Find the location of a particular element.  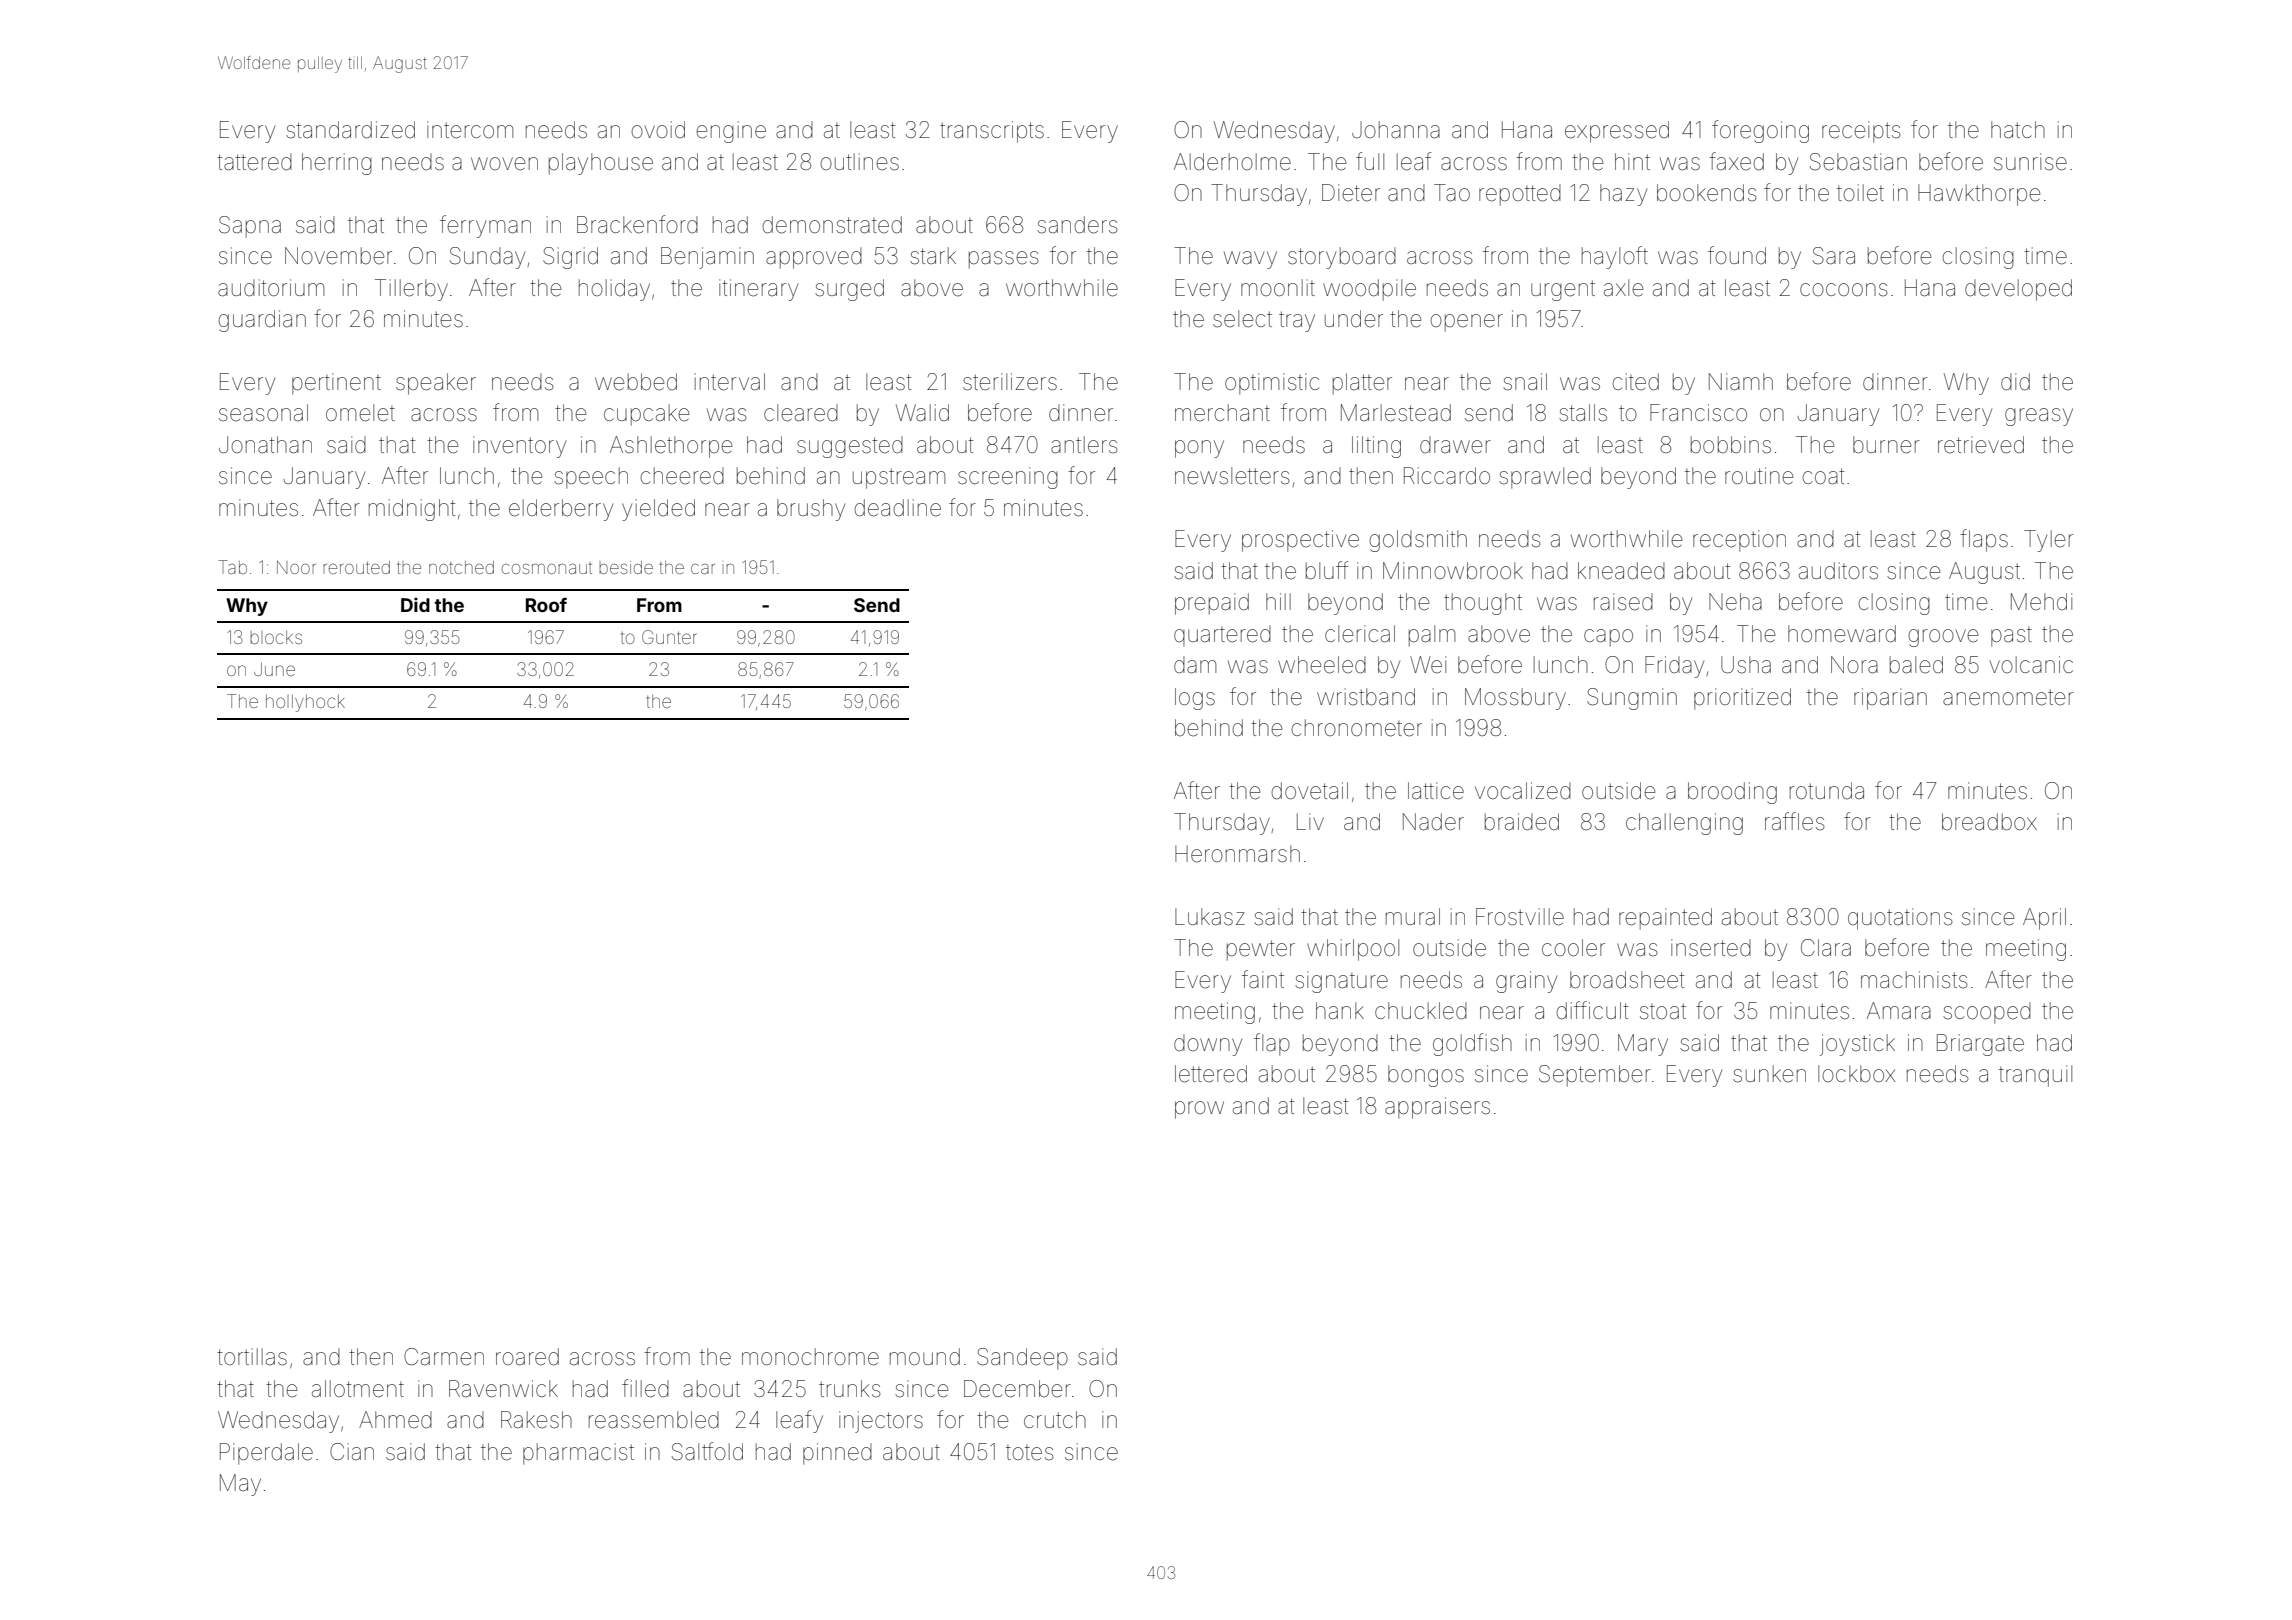

trunks is located at coordinates (850, 1388).
